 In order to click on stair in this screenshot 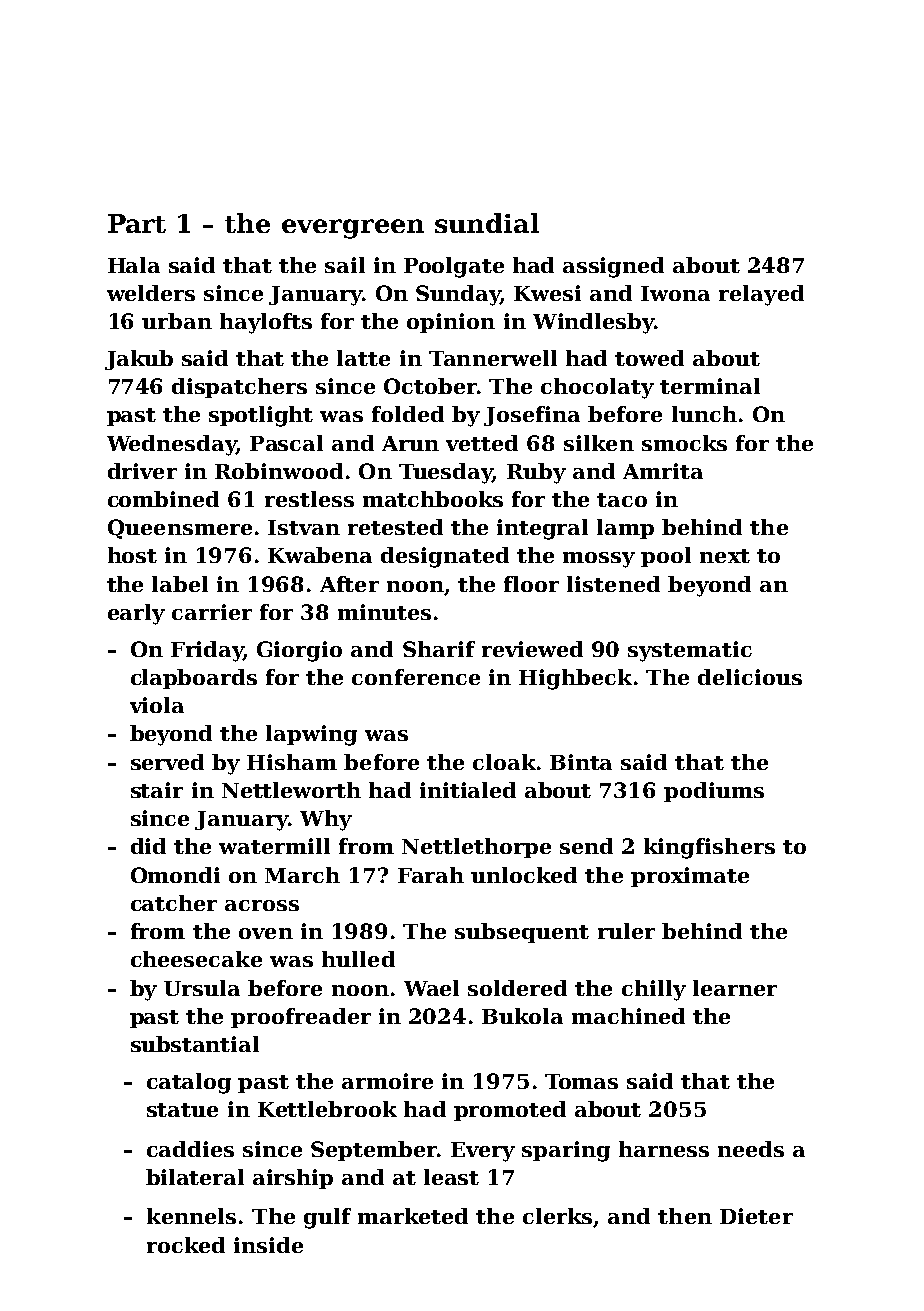, I will do `click(157, 790)`.
